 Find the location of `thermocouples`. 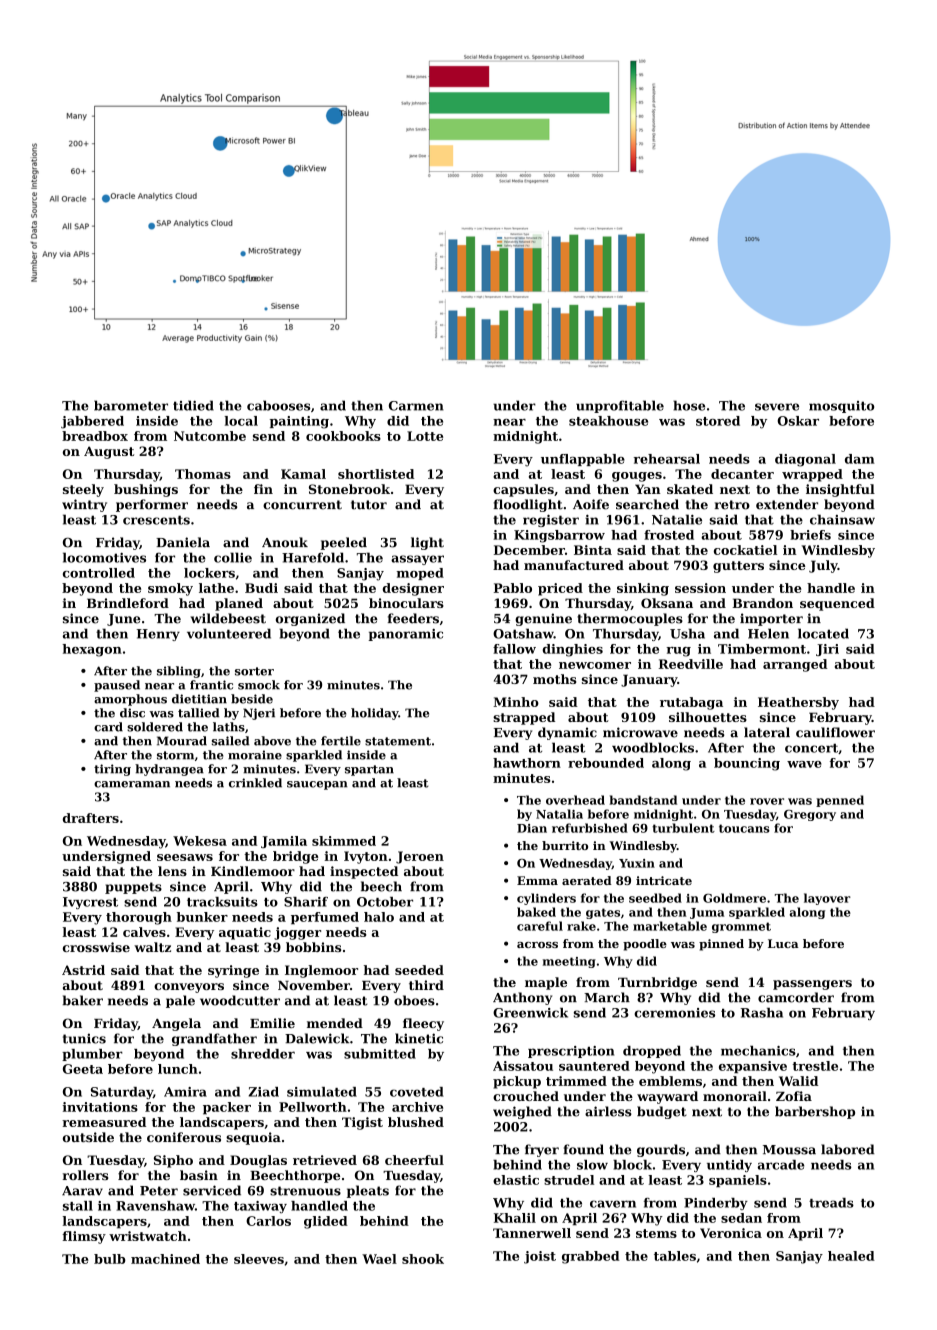

thermocouples is located at coordinates (630, 619).
